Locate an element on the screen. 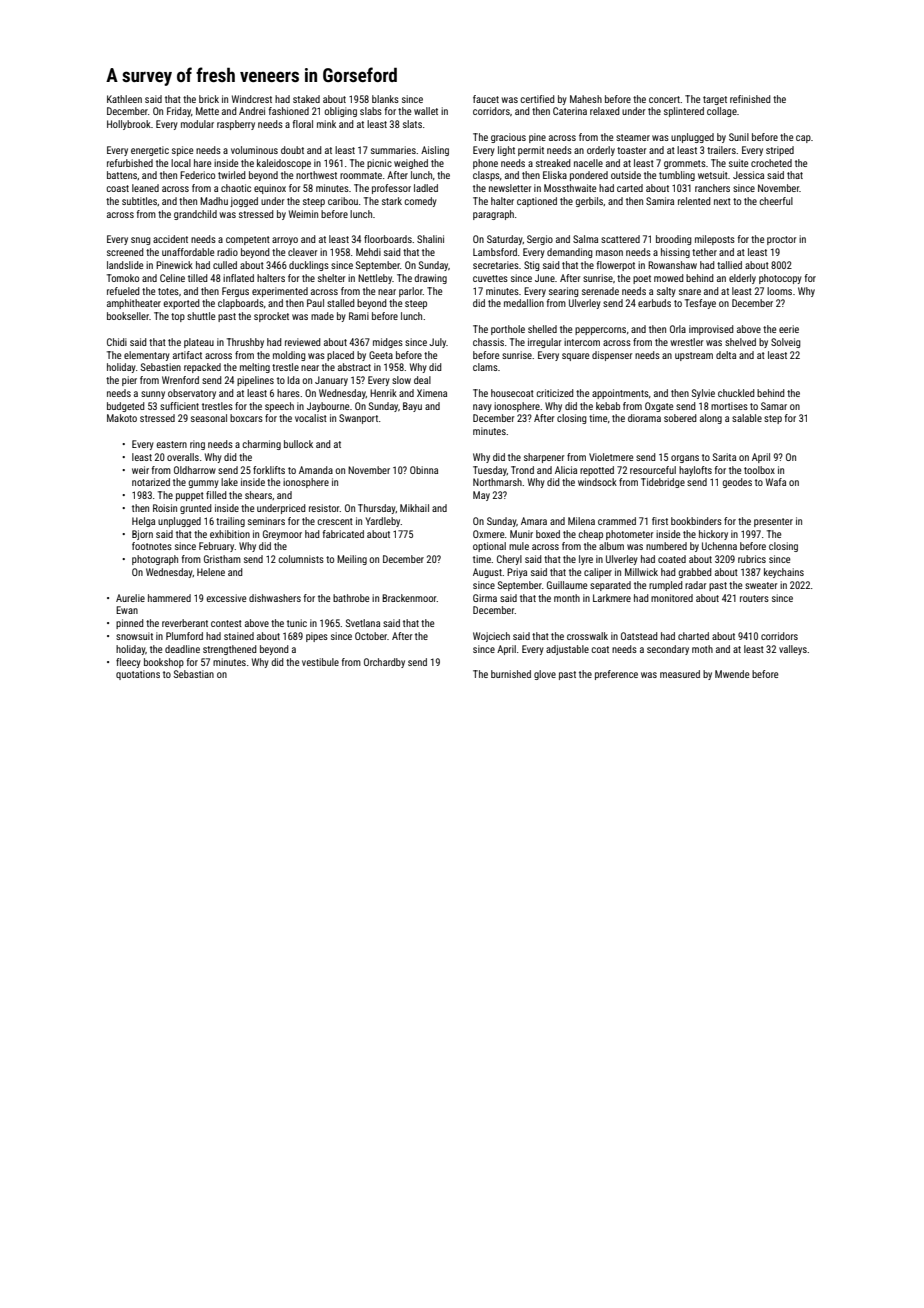 Image resolution: width=924 pixels, height=1308 pixels. eerie is located at coordinates (789, 329).
